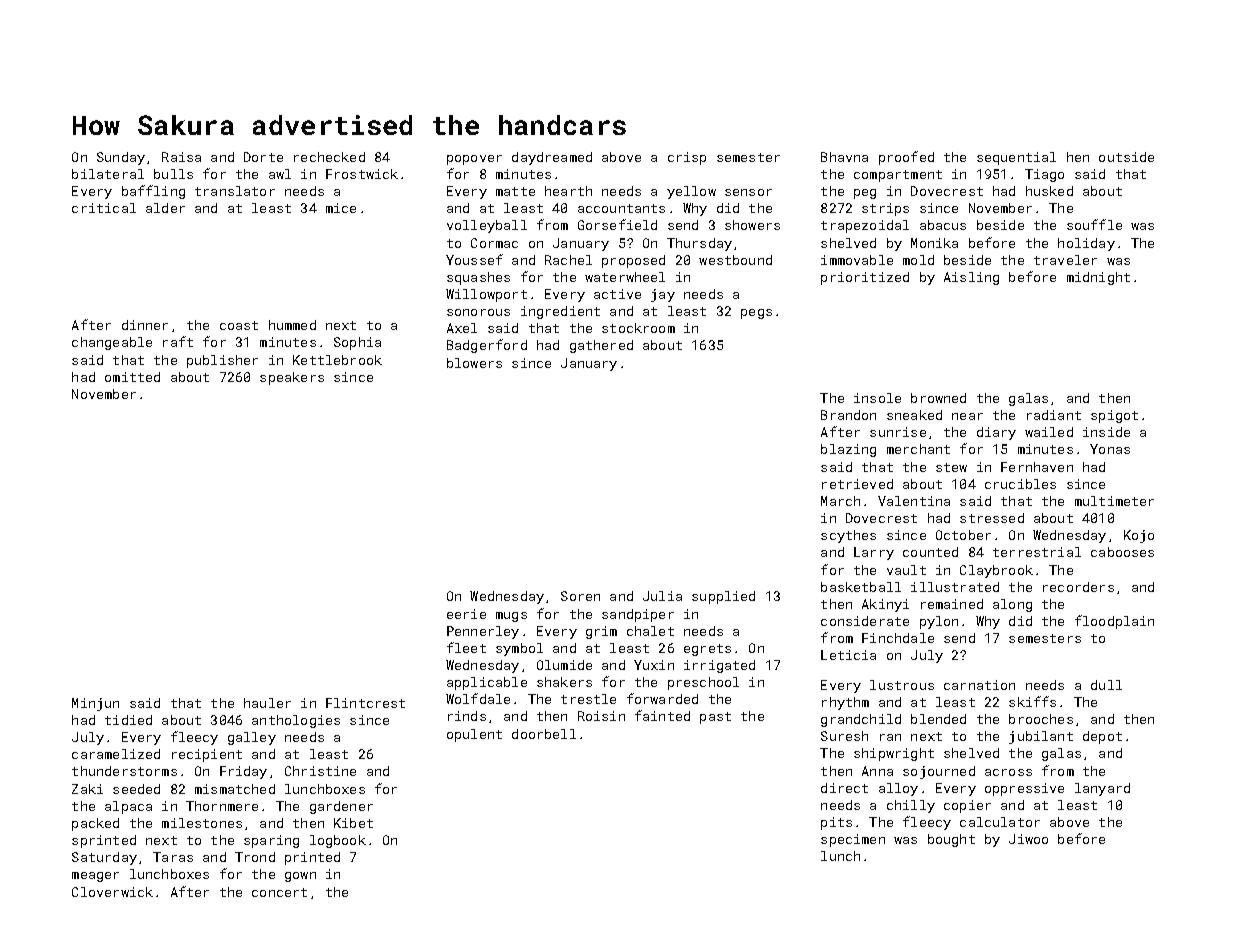  I want to click on sequential, so click(1016, 158).
